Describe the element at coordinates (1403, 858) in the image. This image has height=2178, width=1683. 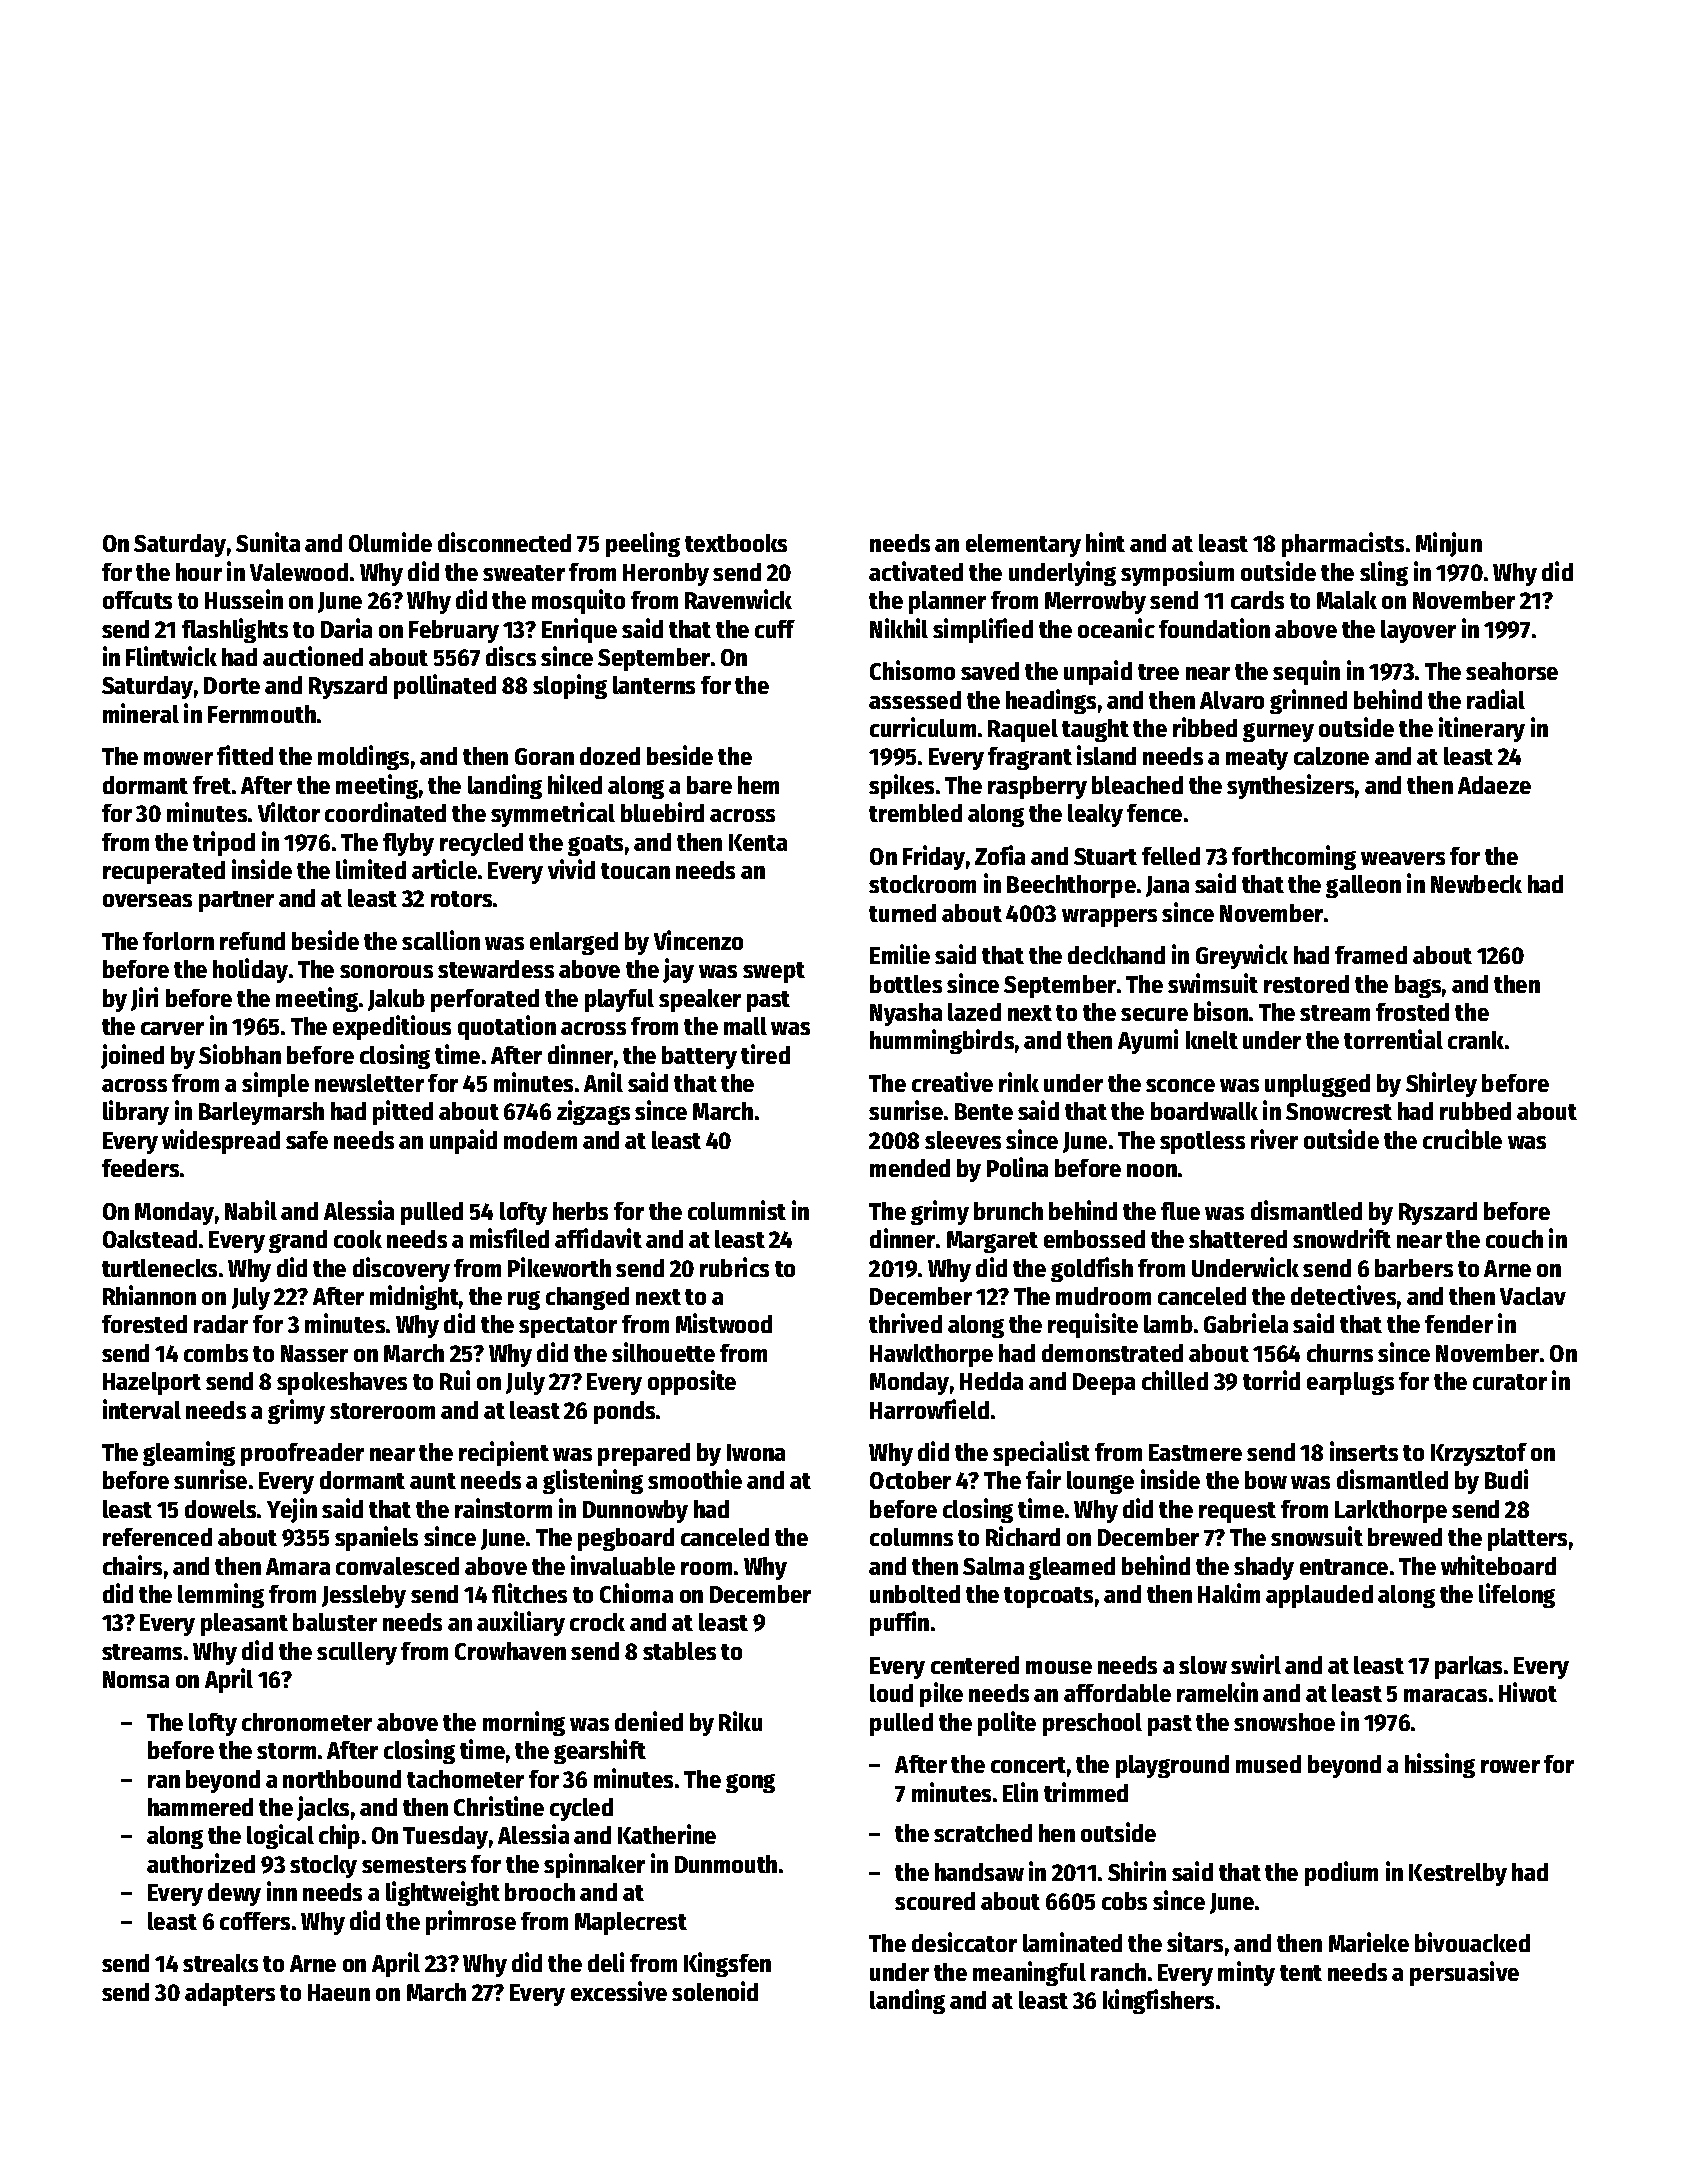
I see `weavers` at that location.
